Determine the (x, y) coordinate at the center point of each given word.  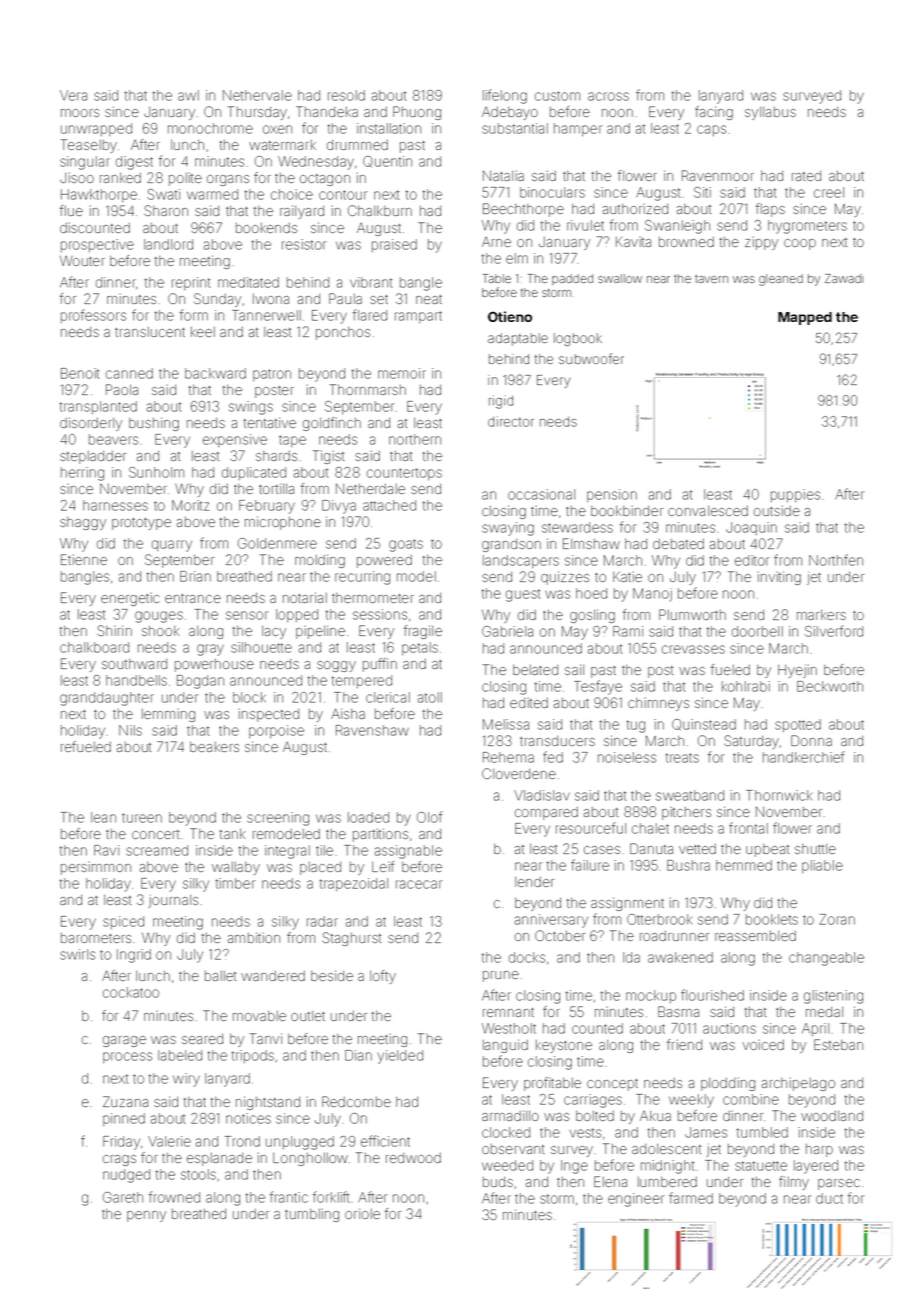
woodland (832, 1116)
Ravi (106, 850)
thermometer (373, 598)
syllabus (770, 113)
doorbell (757, 631)
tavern (711, 279)
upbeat (767, 850)
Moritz (190, 505)
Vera (73, 95)
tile (324, 850)
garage (124, 1041)
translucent (150, 332)
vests (585, 1133)
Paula (345, 298)
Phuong (417, 113)
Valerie (169, 1141)
